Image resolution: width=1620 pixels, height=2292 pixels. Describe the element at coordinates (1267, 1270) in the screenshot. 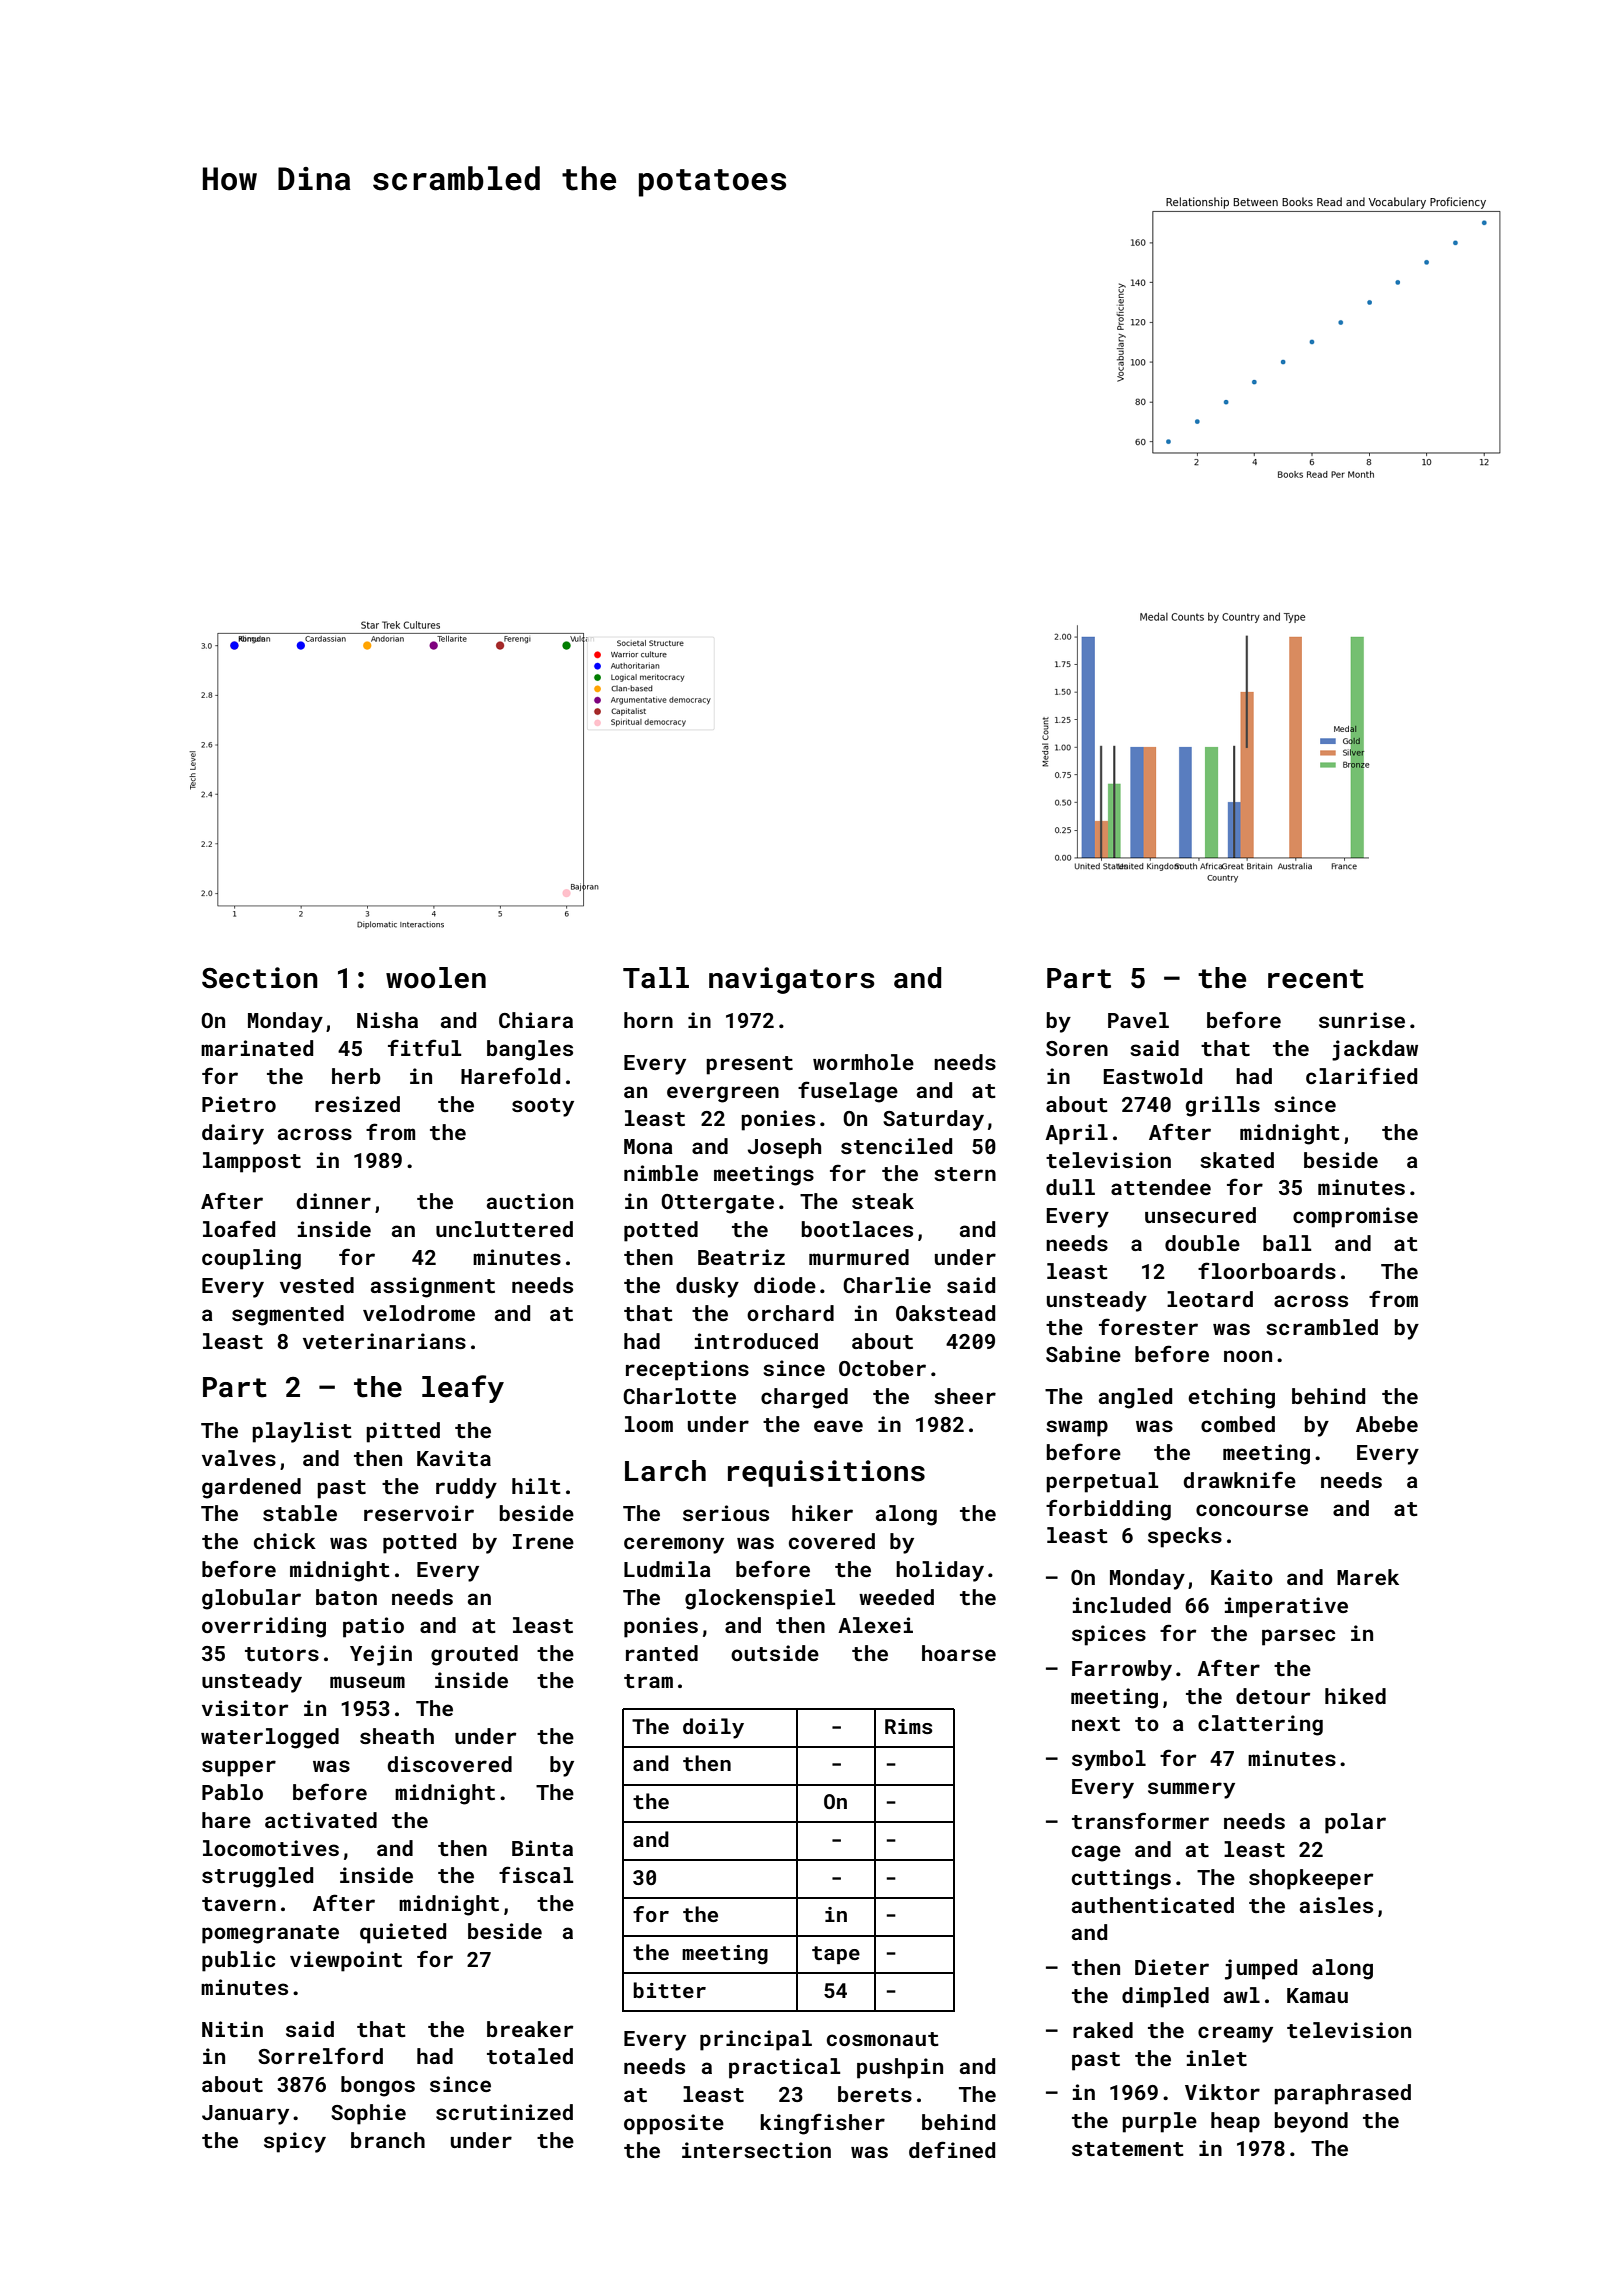

I see `floorboards` at that location.
